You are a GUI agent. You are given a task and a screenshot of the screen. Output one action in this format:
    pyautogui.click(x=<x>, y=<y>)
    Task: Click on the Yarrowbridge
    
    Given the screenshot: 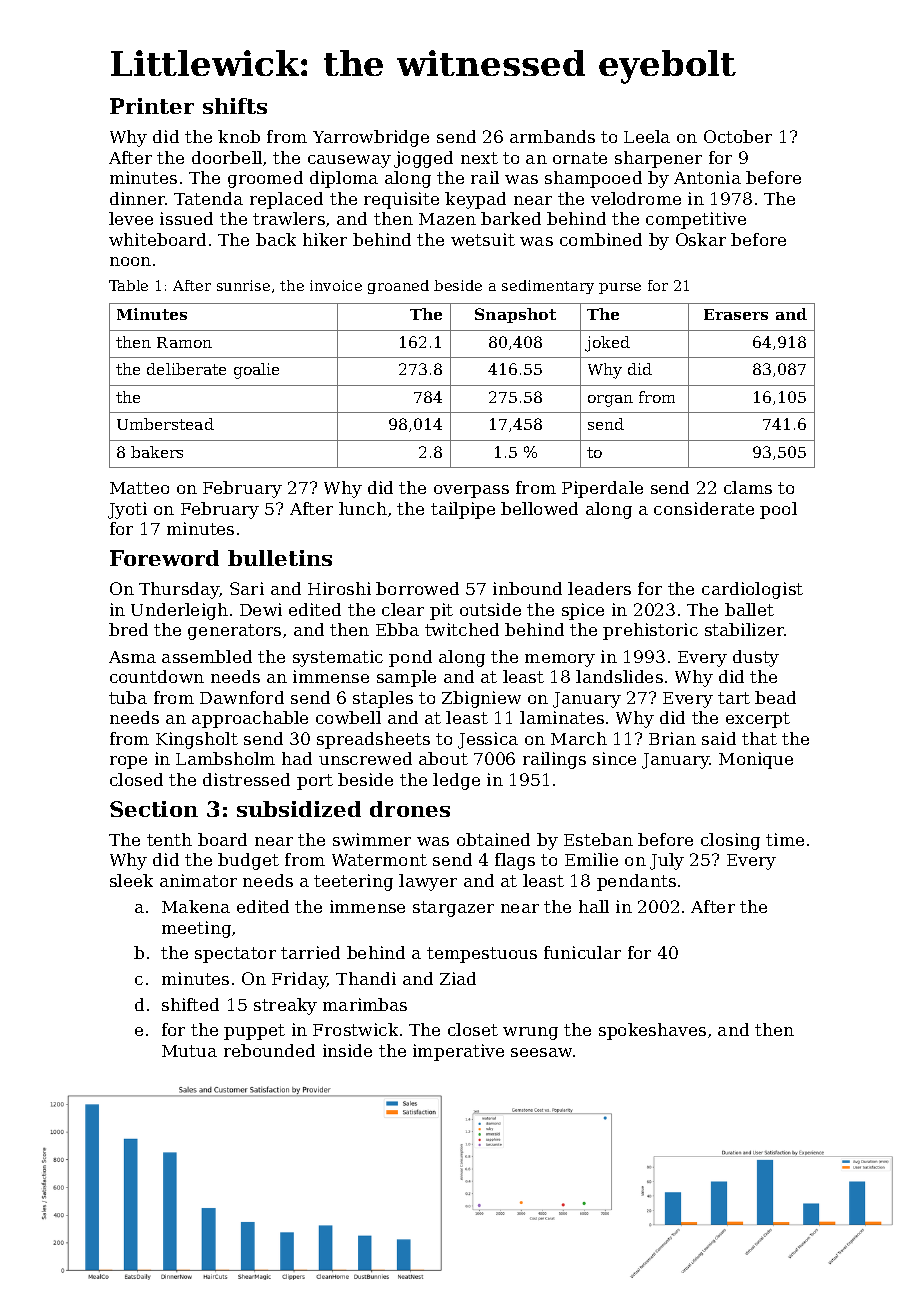 What is the action you would take?
    pyautogui.click(x=371, y=138)
